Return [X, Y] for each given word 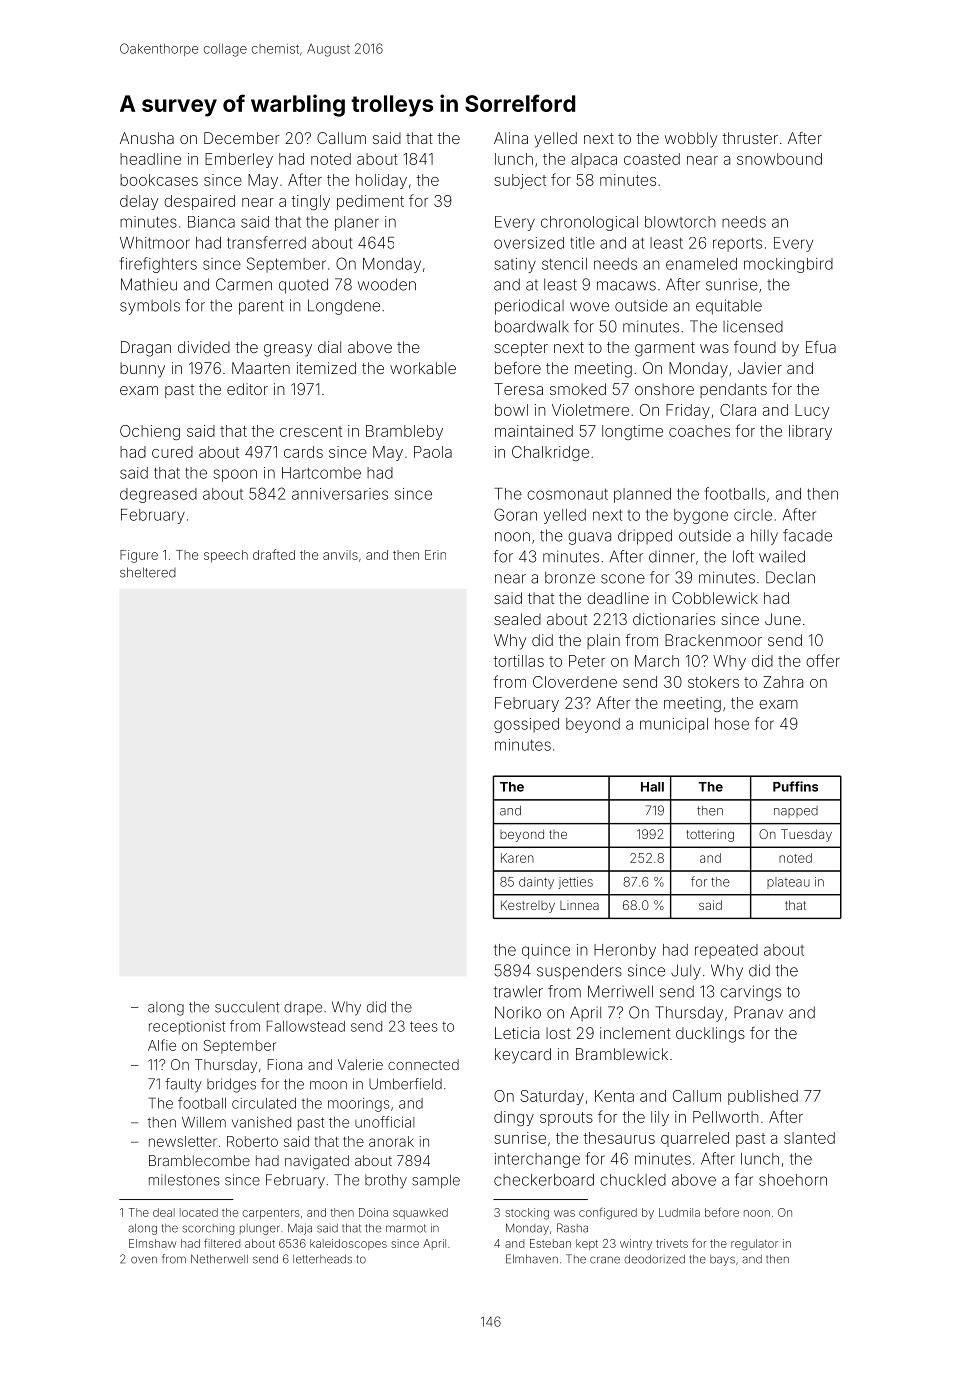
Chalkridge [550, 453]
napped [796, 812]
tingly [311, 202]
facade [807, 535]
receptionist [187, 1028]
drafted [274, 554]
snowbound [779, 159]
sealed [517, 619]
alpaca [594, 160]
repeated [726, 951]
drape [303, 1008]
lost [558, 1033]
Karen [517, 858]
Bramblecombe [199, 1160]
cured [172, 452]
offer [823, 660]
